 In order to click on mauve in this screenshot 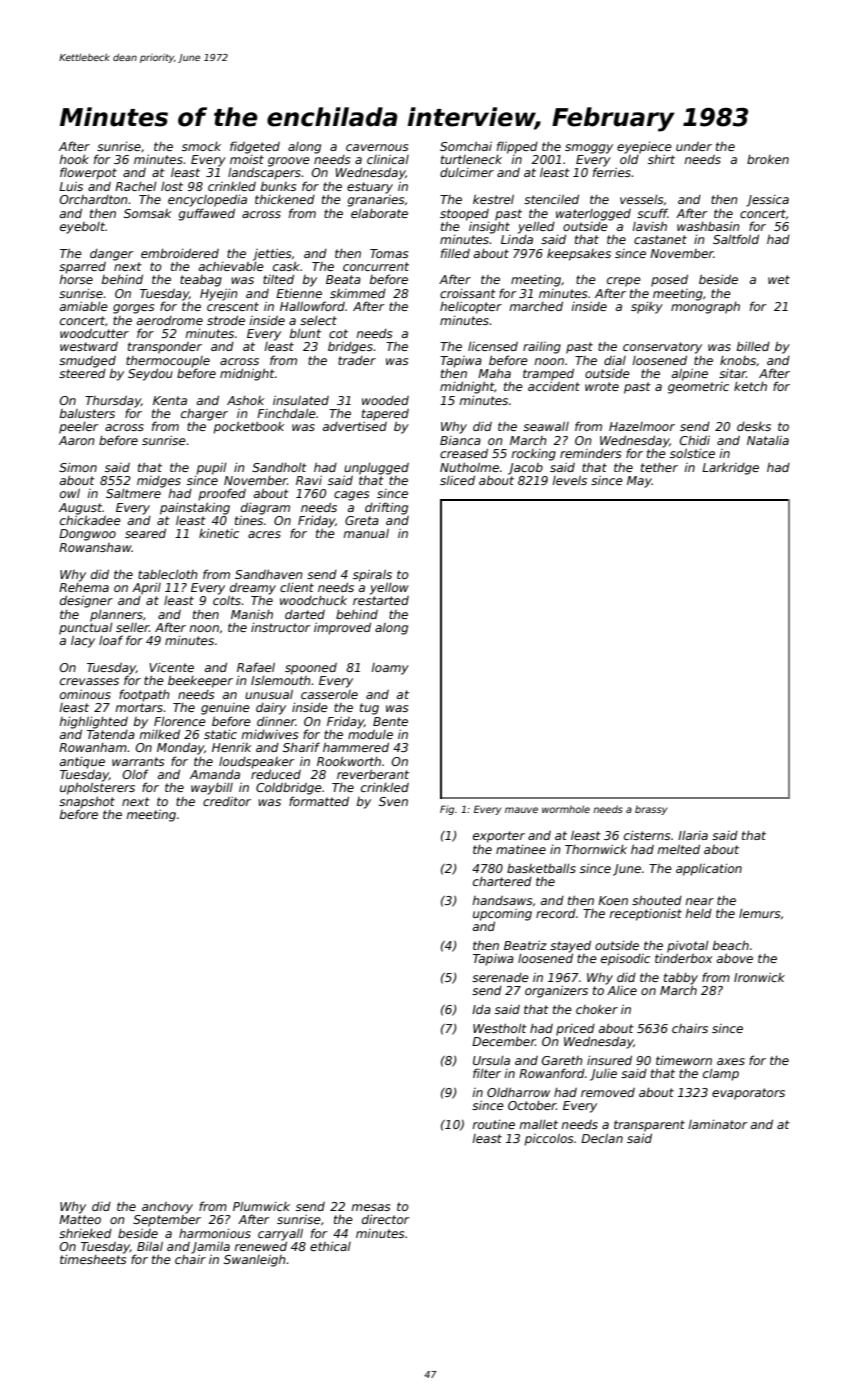, I will do `click(521, 810)`.
